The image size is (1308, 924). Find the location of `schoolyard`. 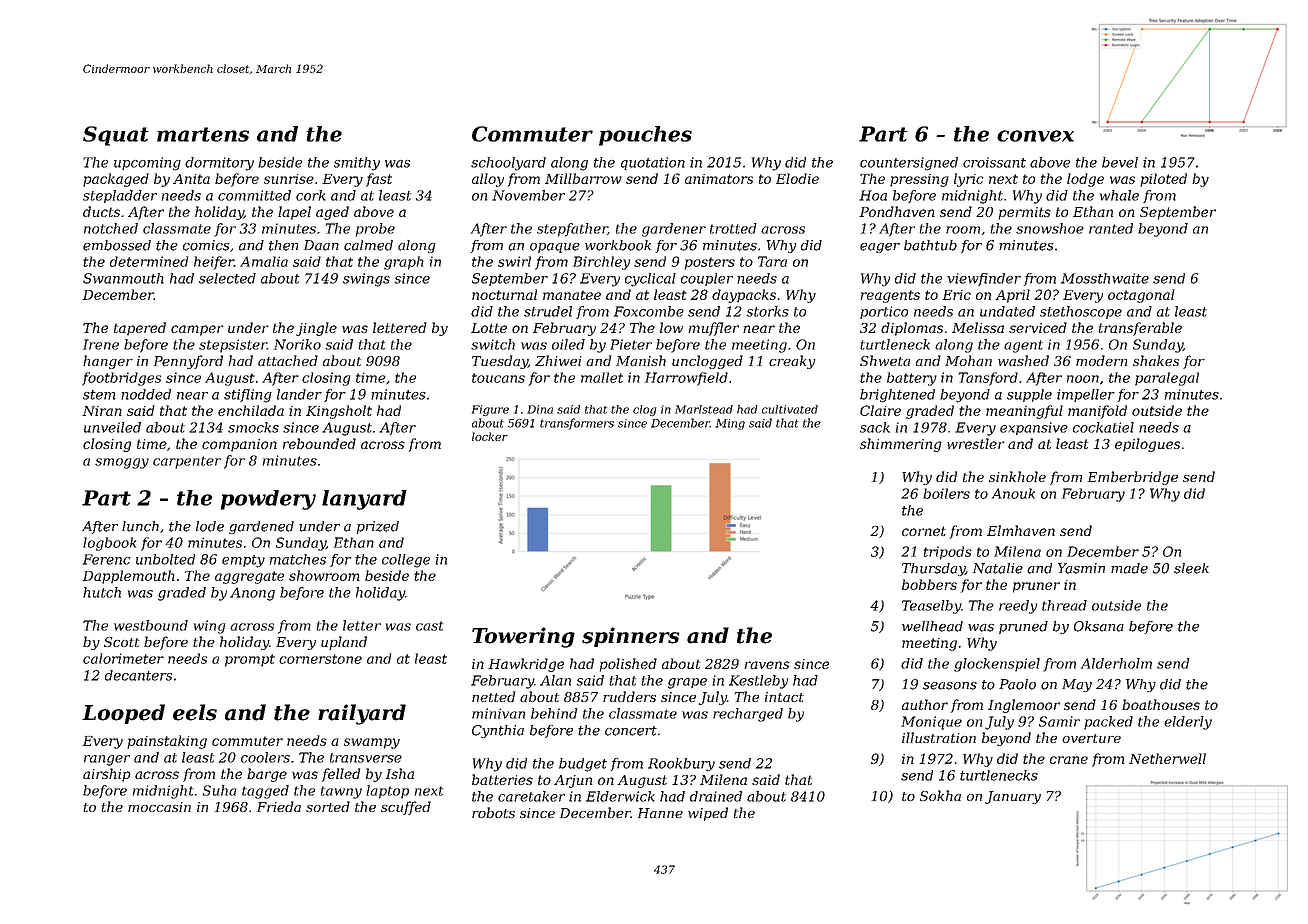

schoolyard is located at coordinates (508, 164).
